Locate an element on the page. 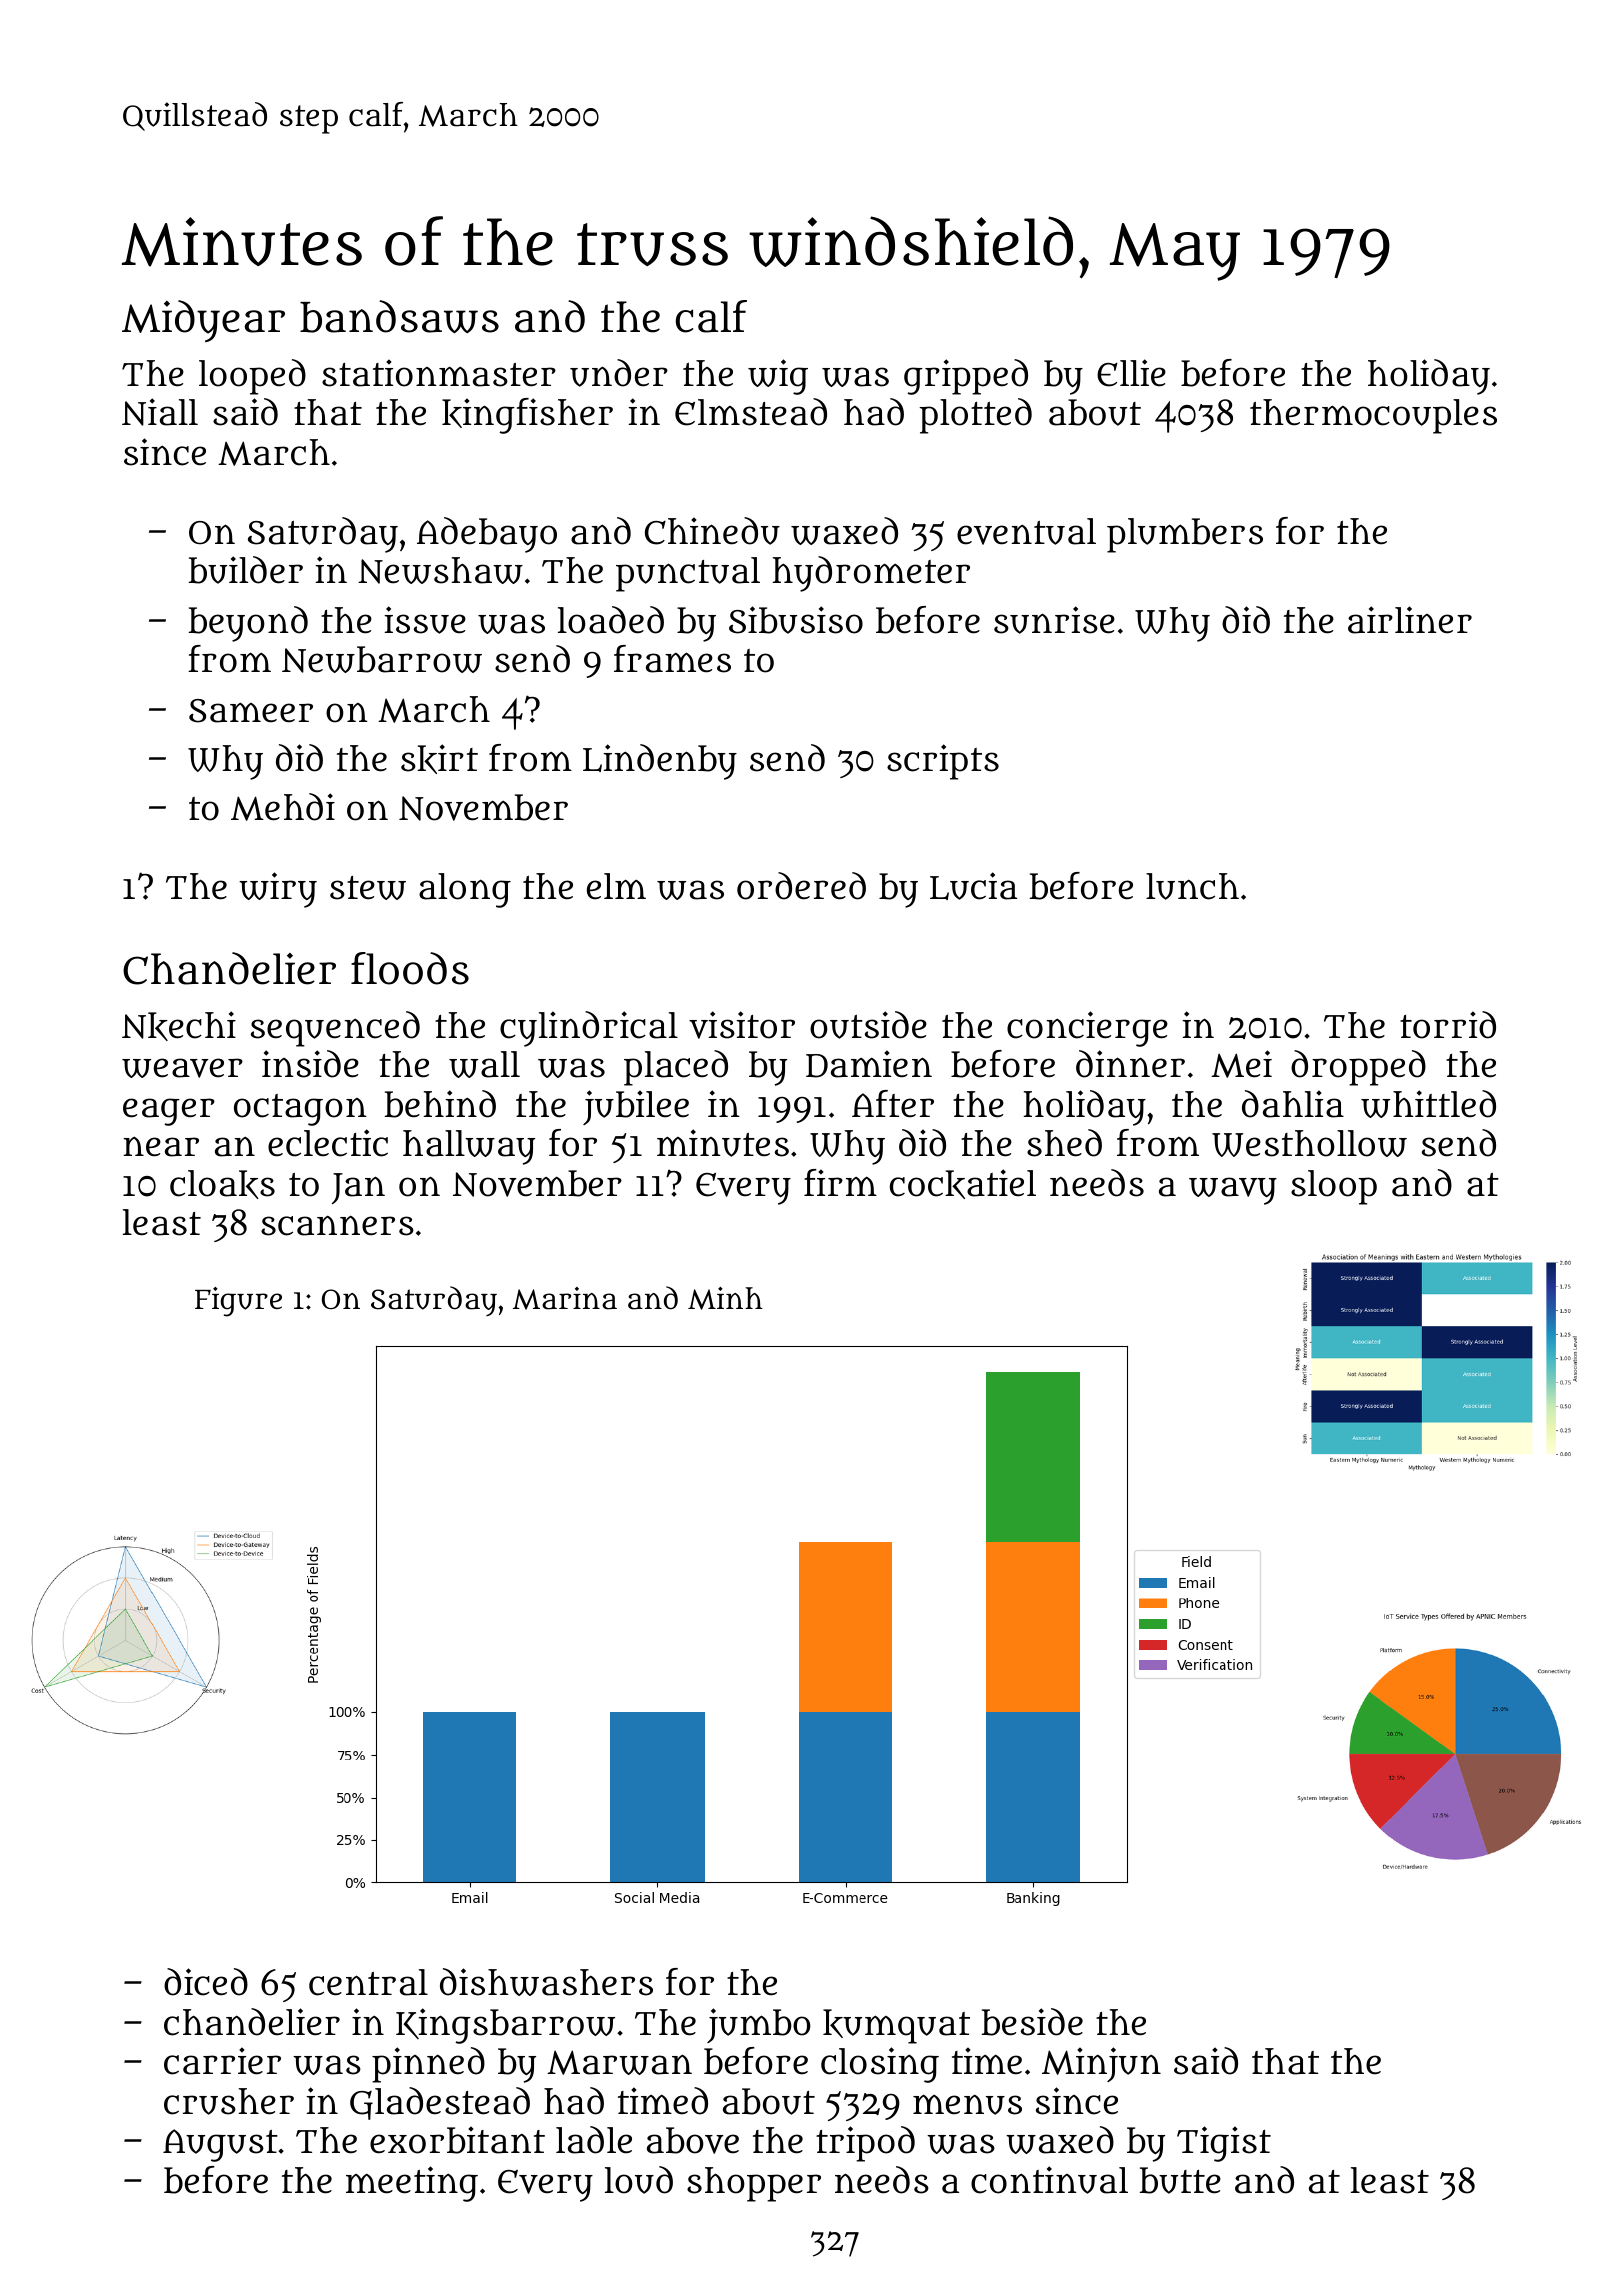  hydrometer is located at coordinates (871, 574).
